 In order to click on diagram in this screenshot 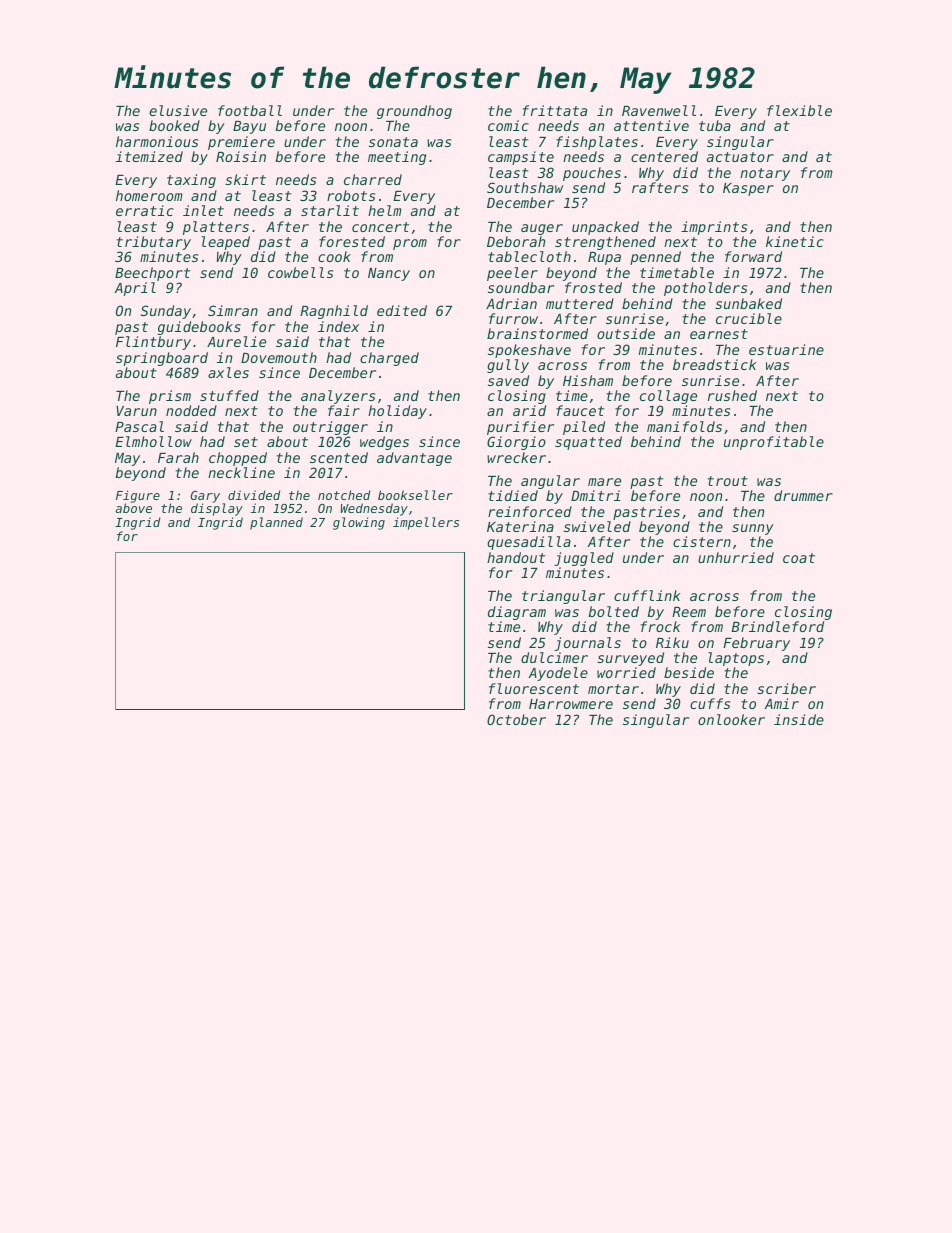, I will do `click(517, 613)`.
